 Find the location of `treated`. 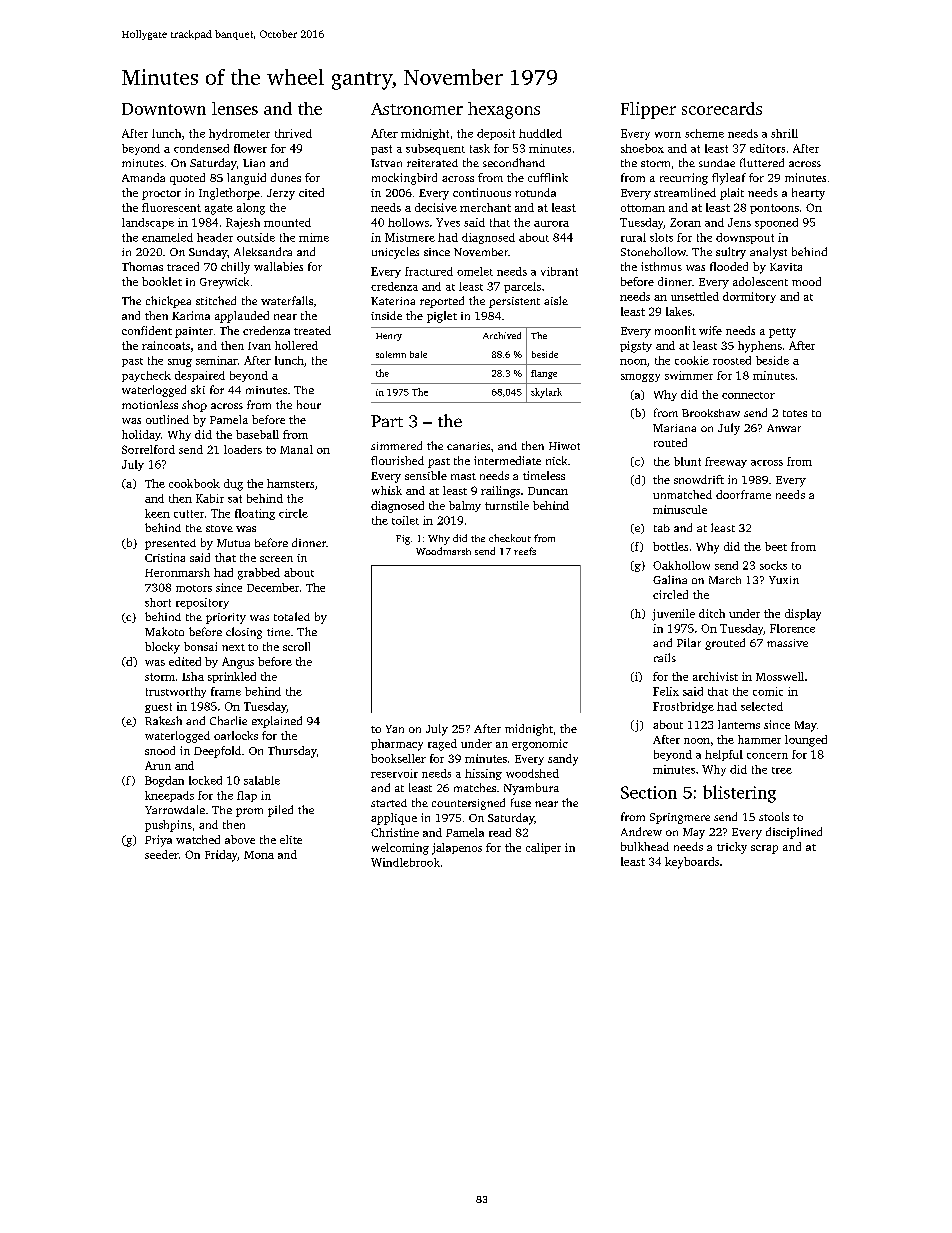

treated is located at coordinates (312, 330).
